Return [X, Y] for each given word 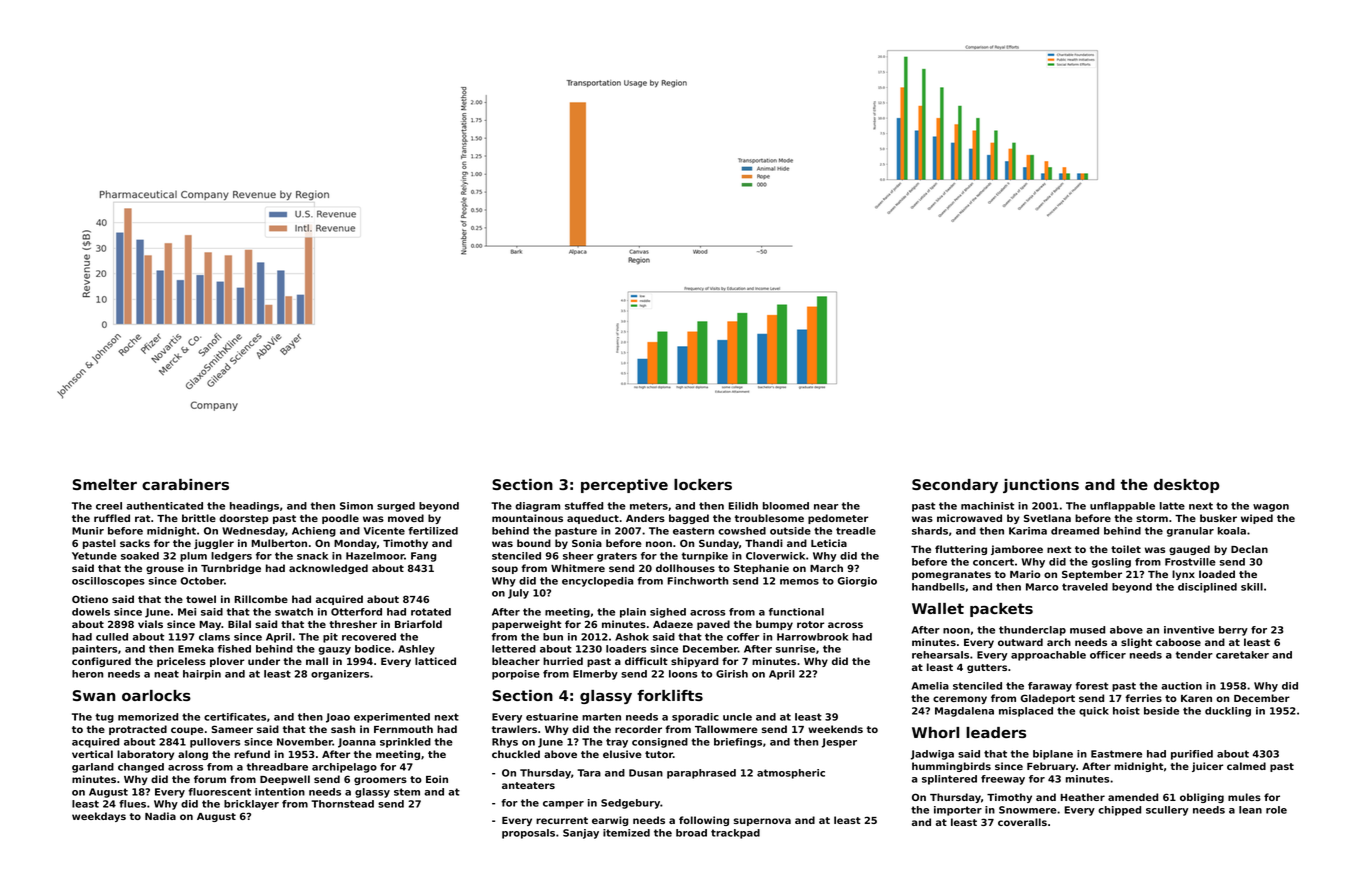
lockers [703, 484]
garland [93, 768]
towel [201, 599]
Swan [94, 695]
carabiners [185, 484]
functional [796, 612]
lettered [514, 649]
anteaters [528, 785]
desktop [1186, 486]
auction [1181, 686]
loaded [1217, 574]
